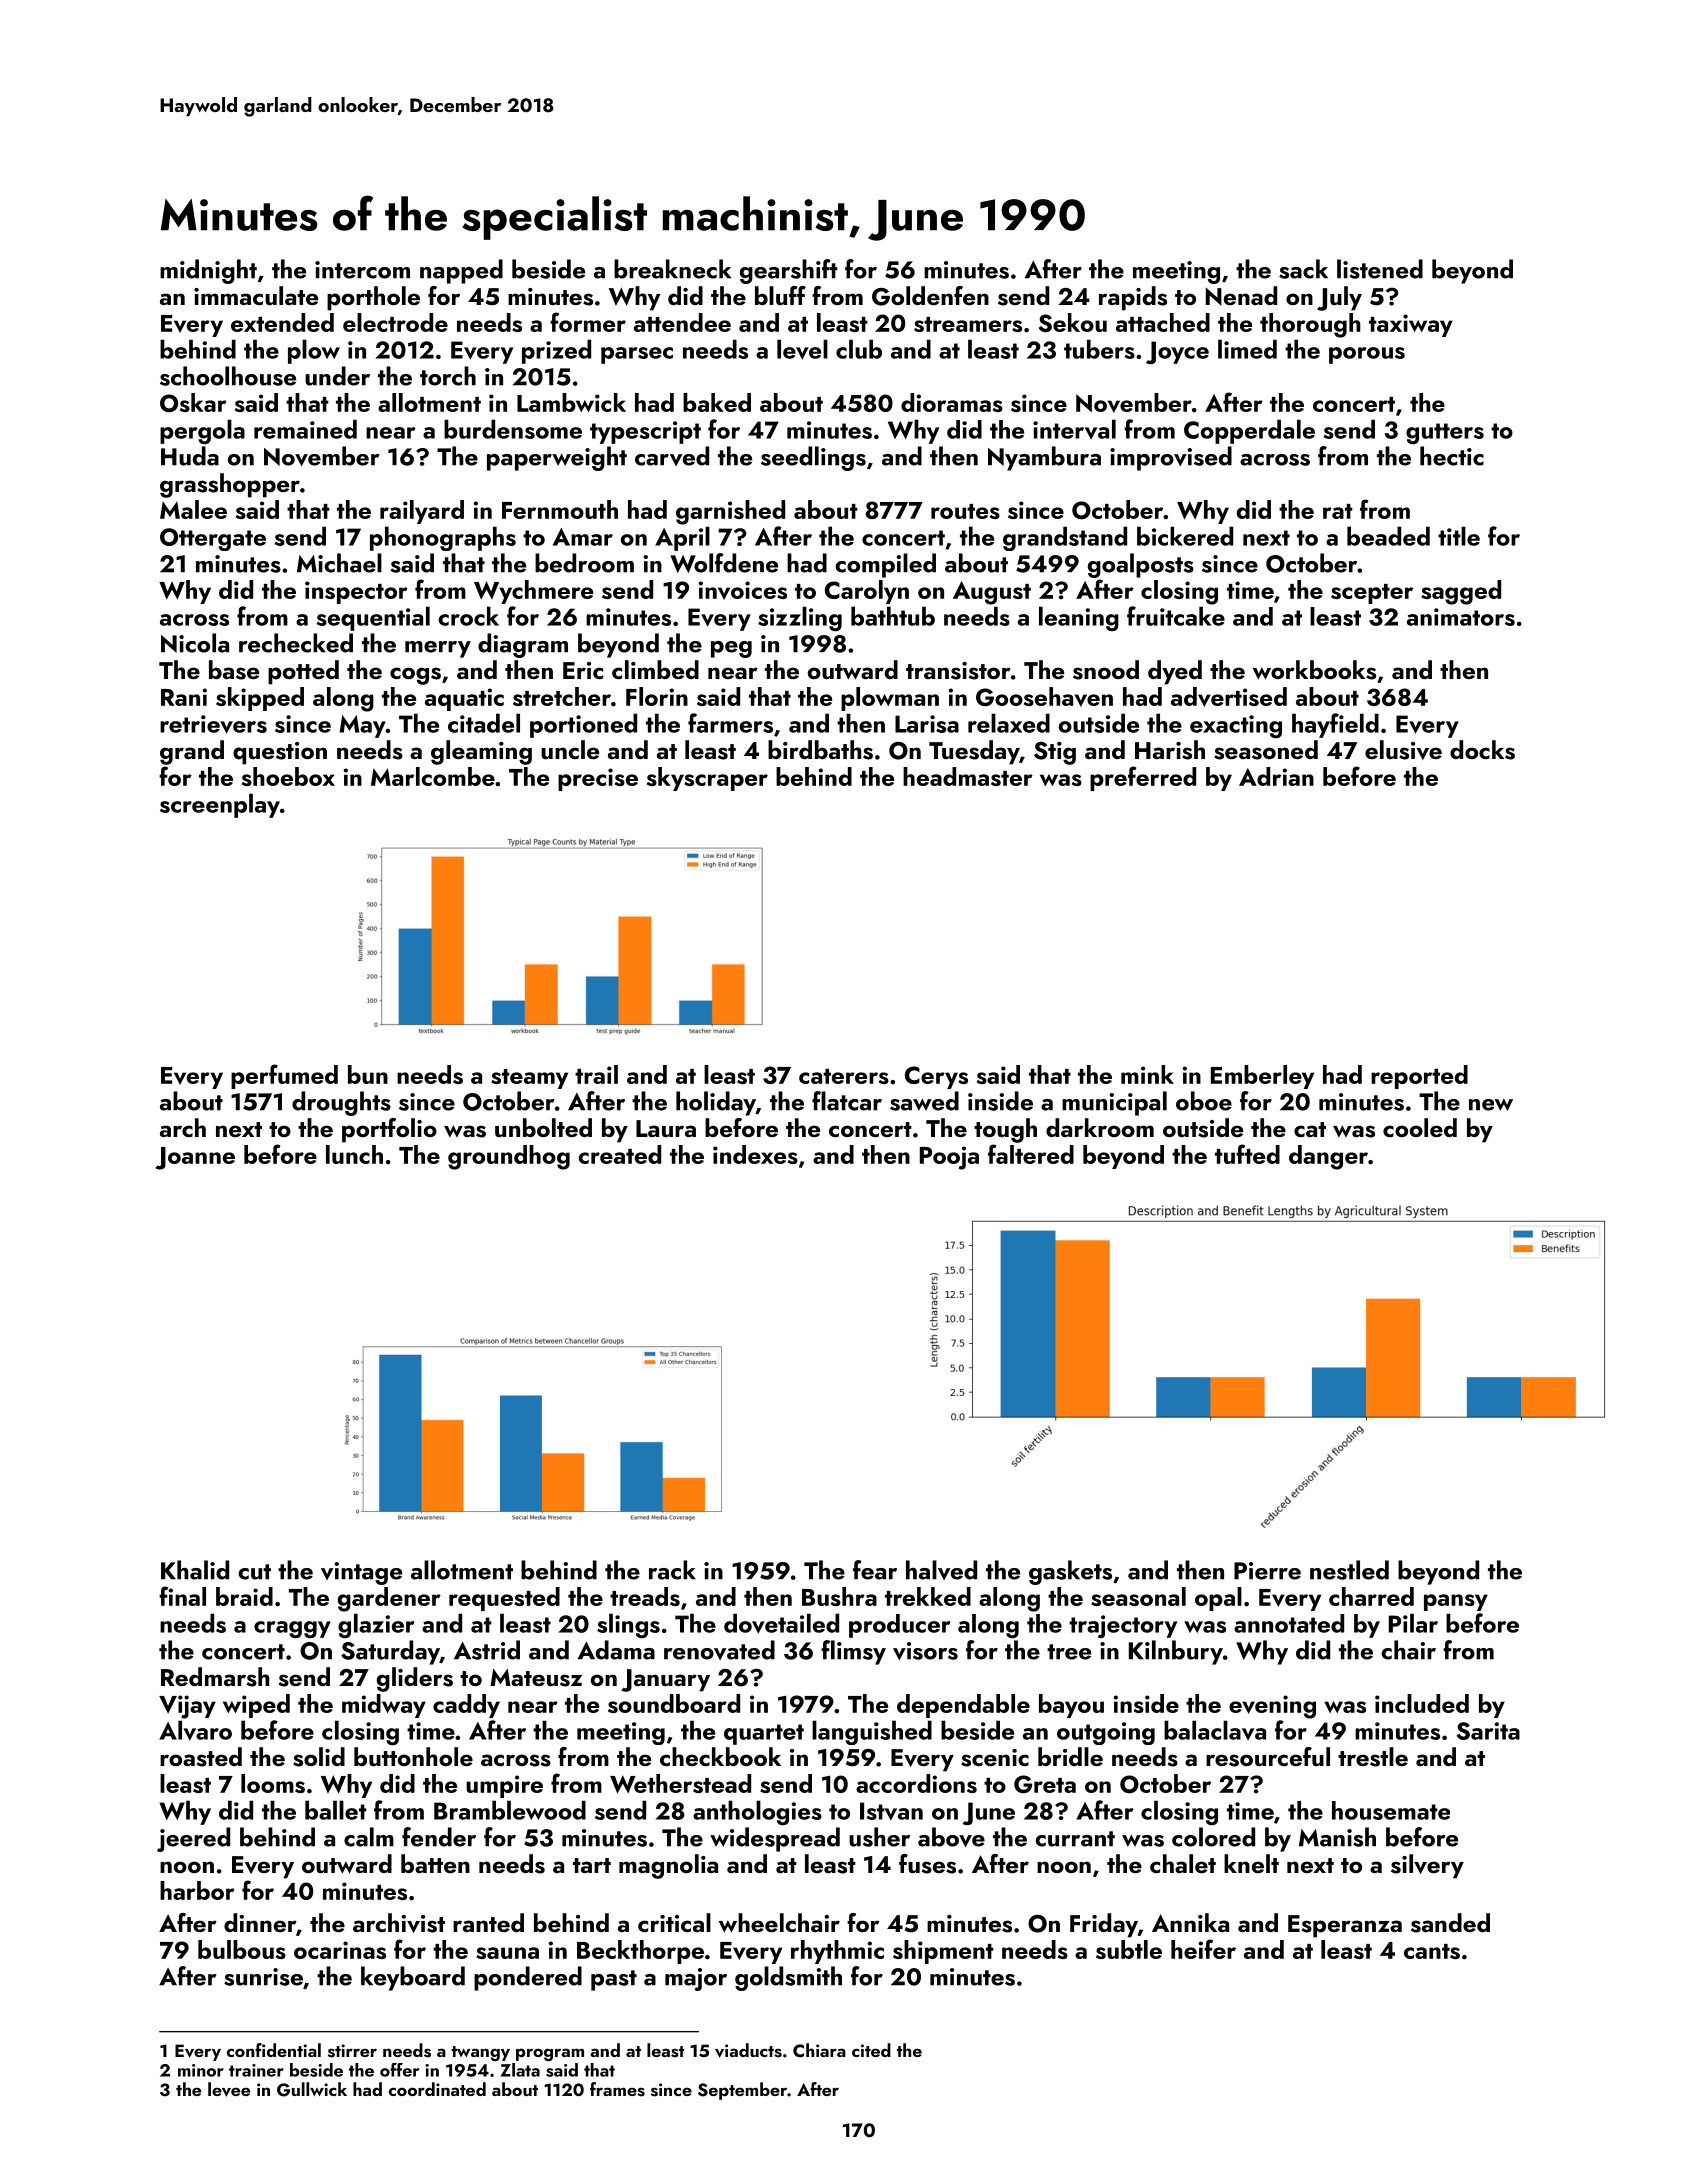 This screenshot has width=1683, height=2178. I want to click on indexes, so click(755, 1154).
